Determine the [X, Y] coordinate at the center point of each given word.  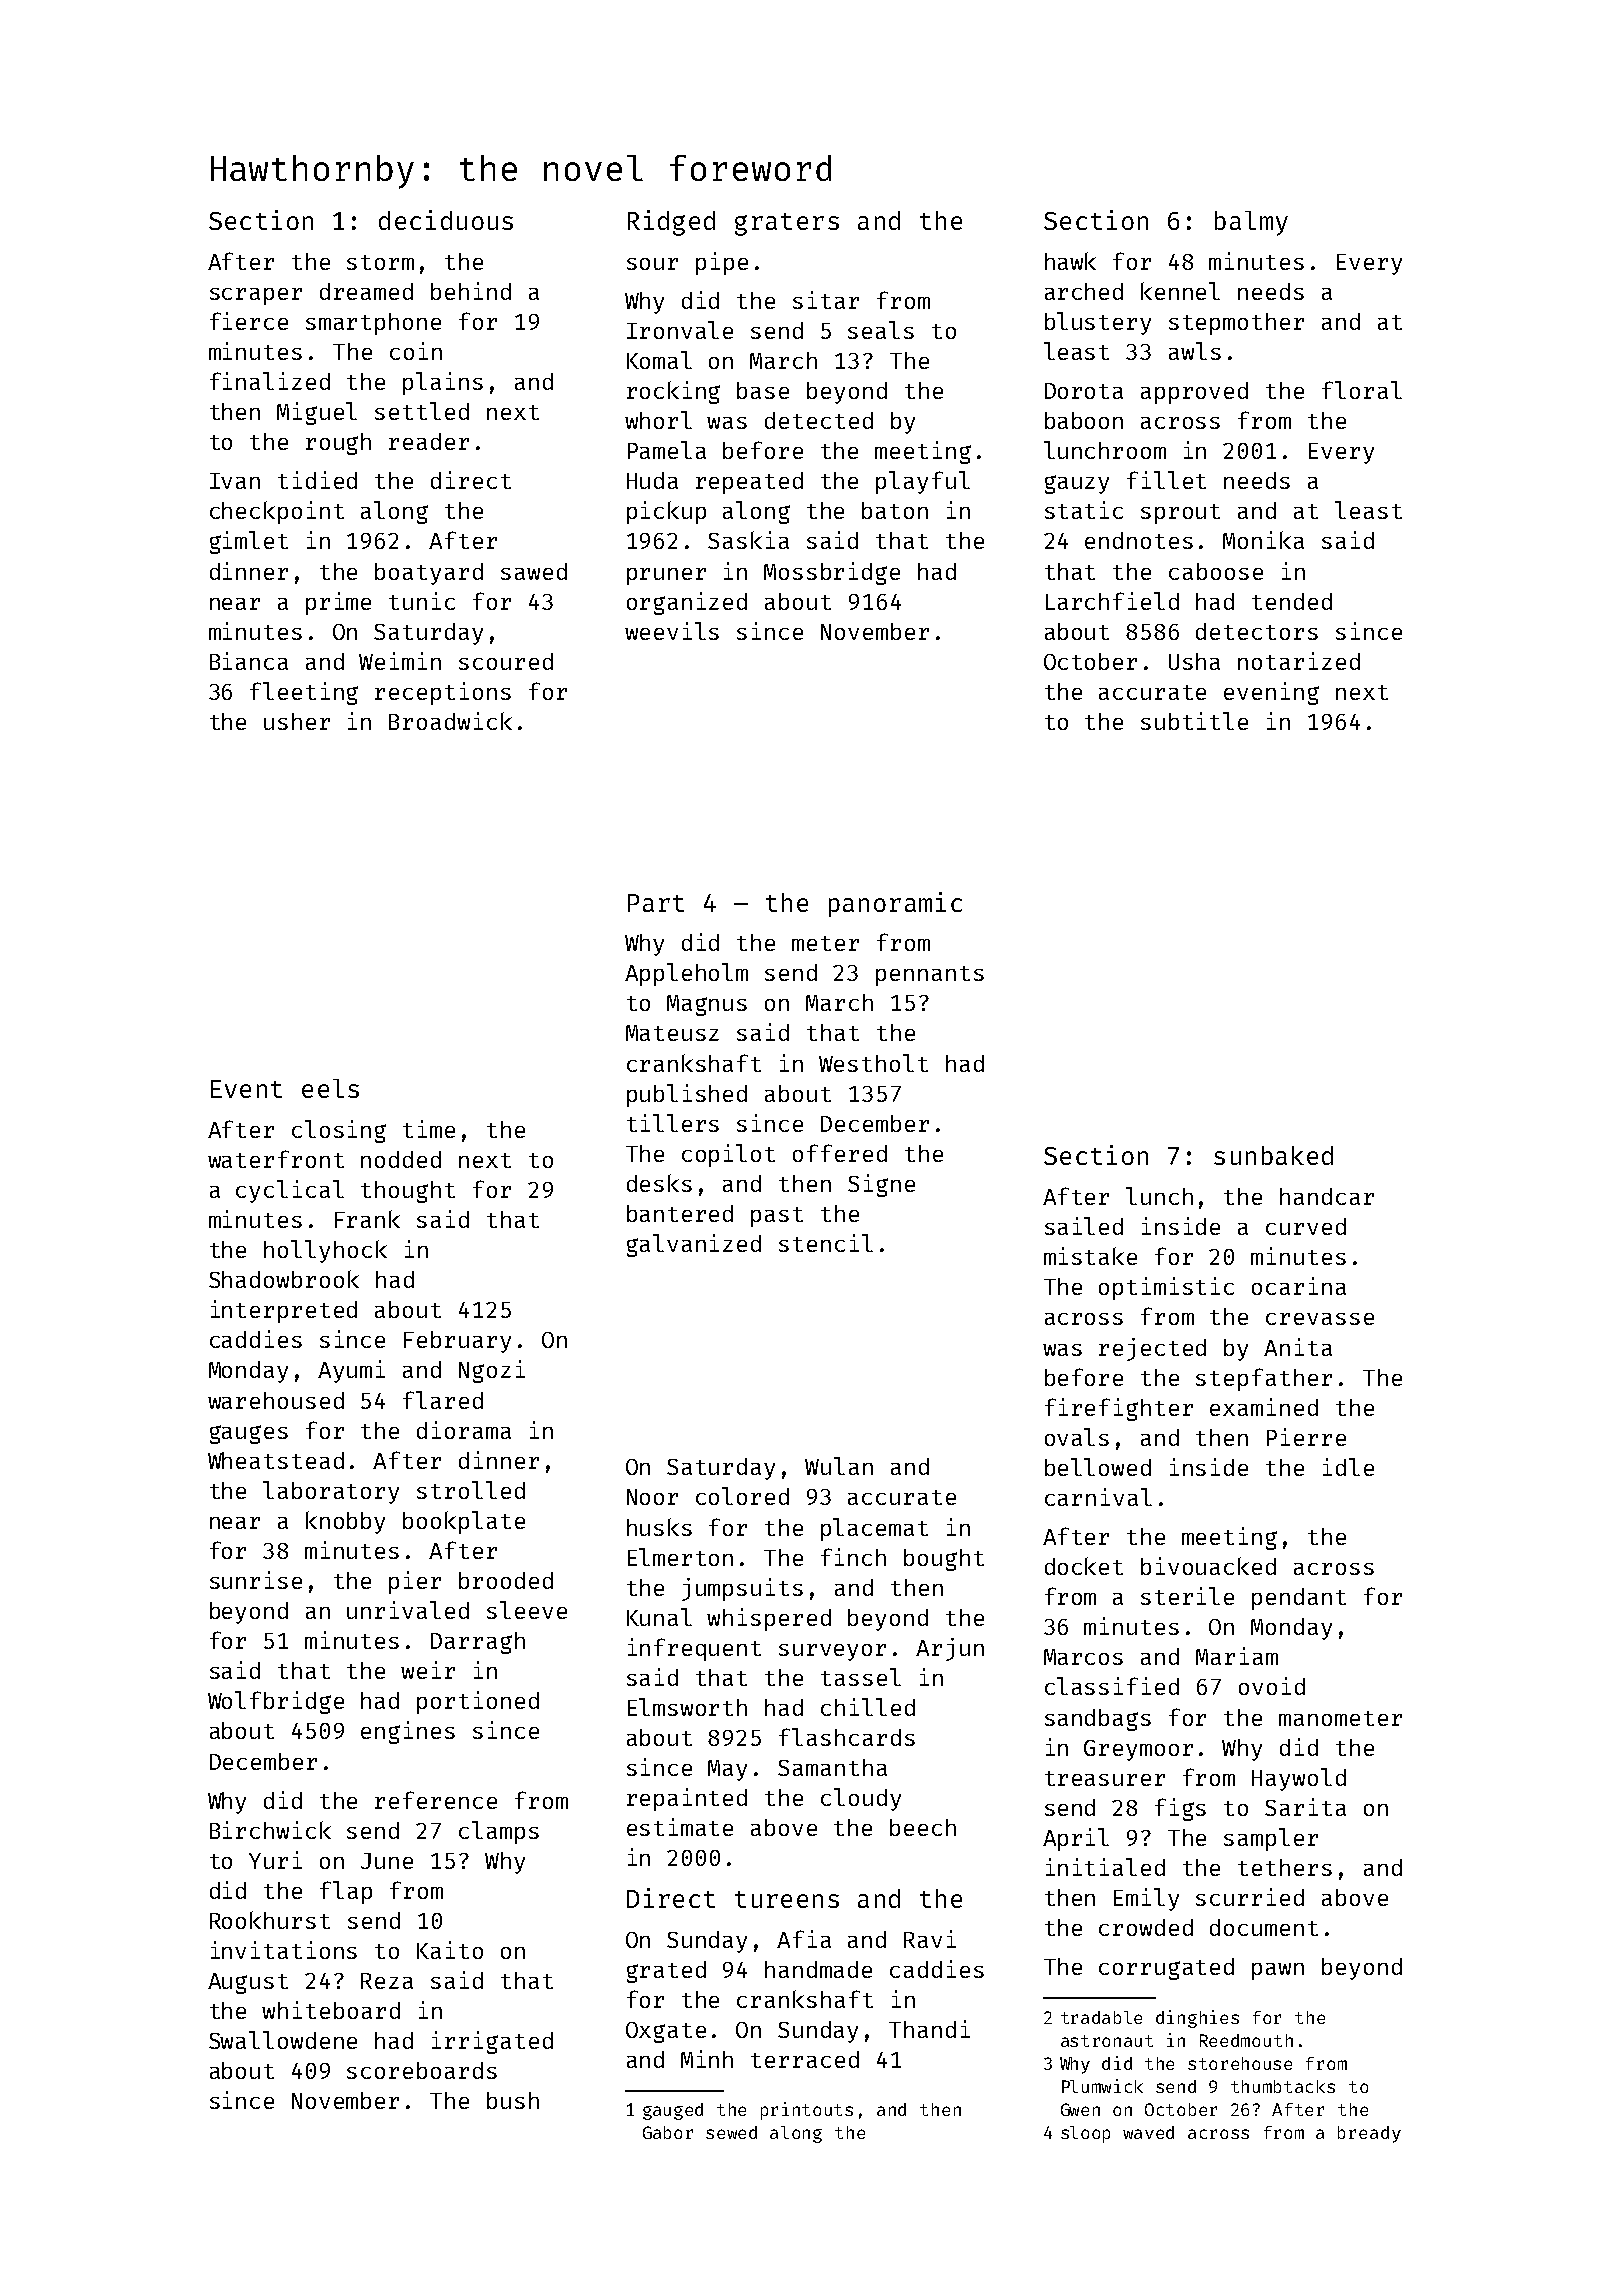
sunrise [256, 1580]
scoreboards [422, 2070]
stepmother [1236, 324]
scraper [256, 296]
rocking [673, 392]
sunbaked [1273, 1155]
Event [246, 1089]
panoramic [895, 904]
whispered [769, 1619]
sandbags [1098, 1720]
